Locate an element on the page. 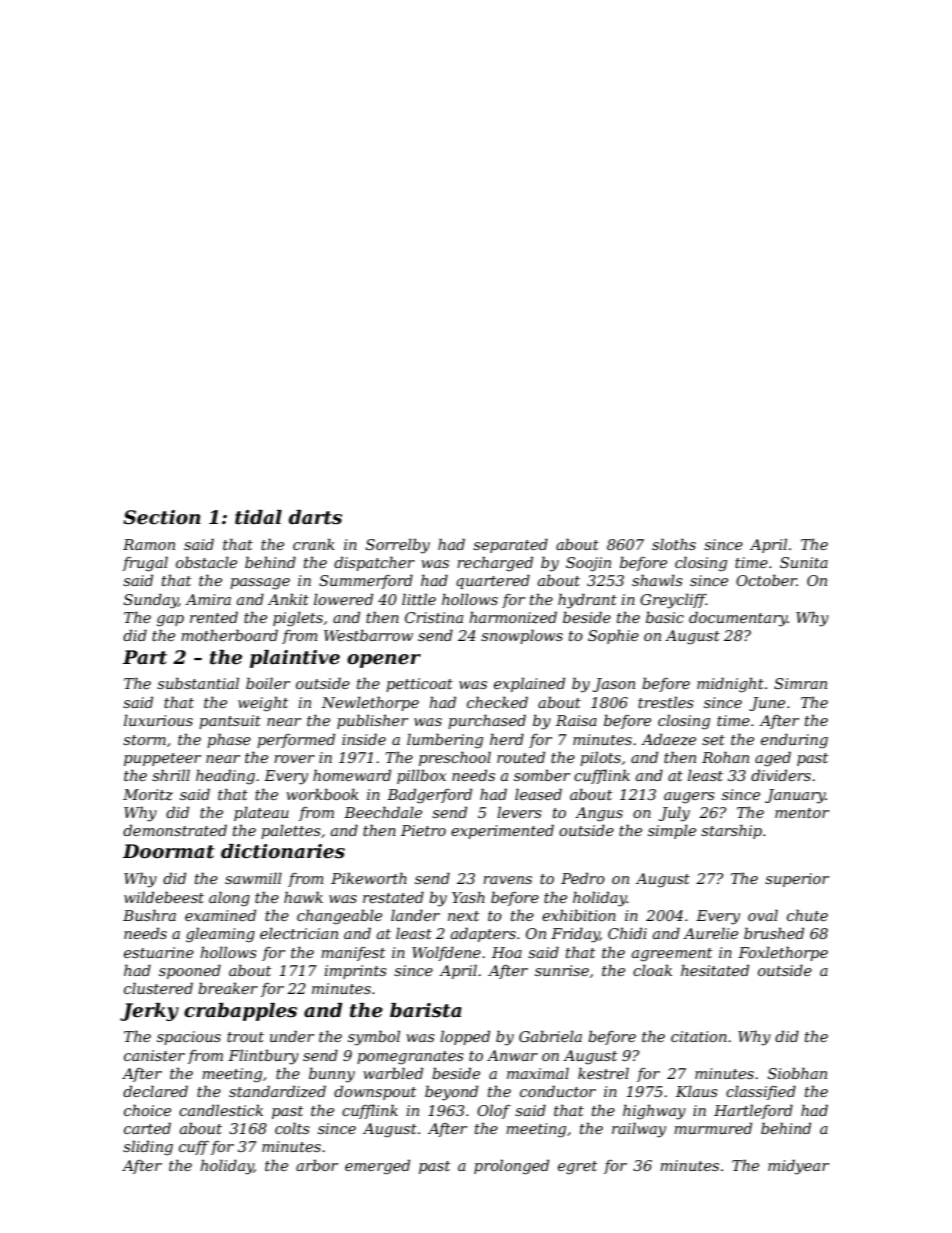 Image resolution: width=952 pixels, height=1233 pixels. Section is located at coordinates (162, 517).
